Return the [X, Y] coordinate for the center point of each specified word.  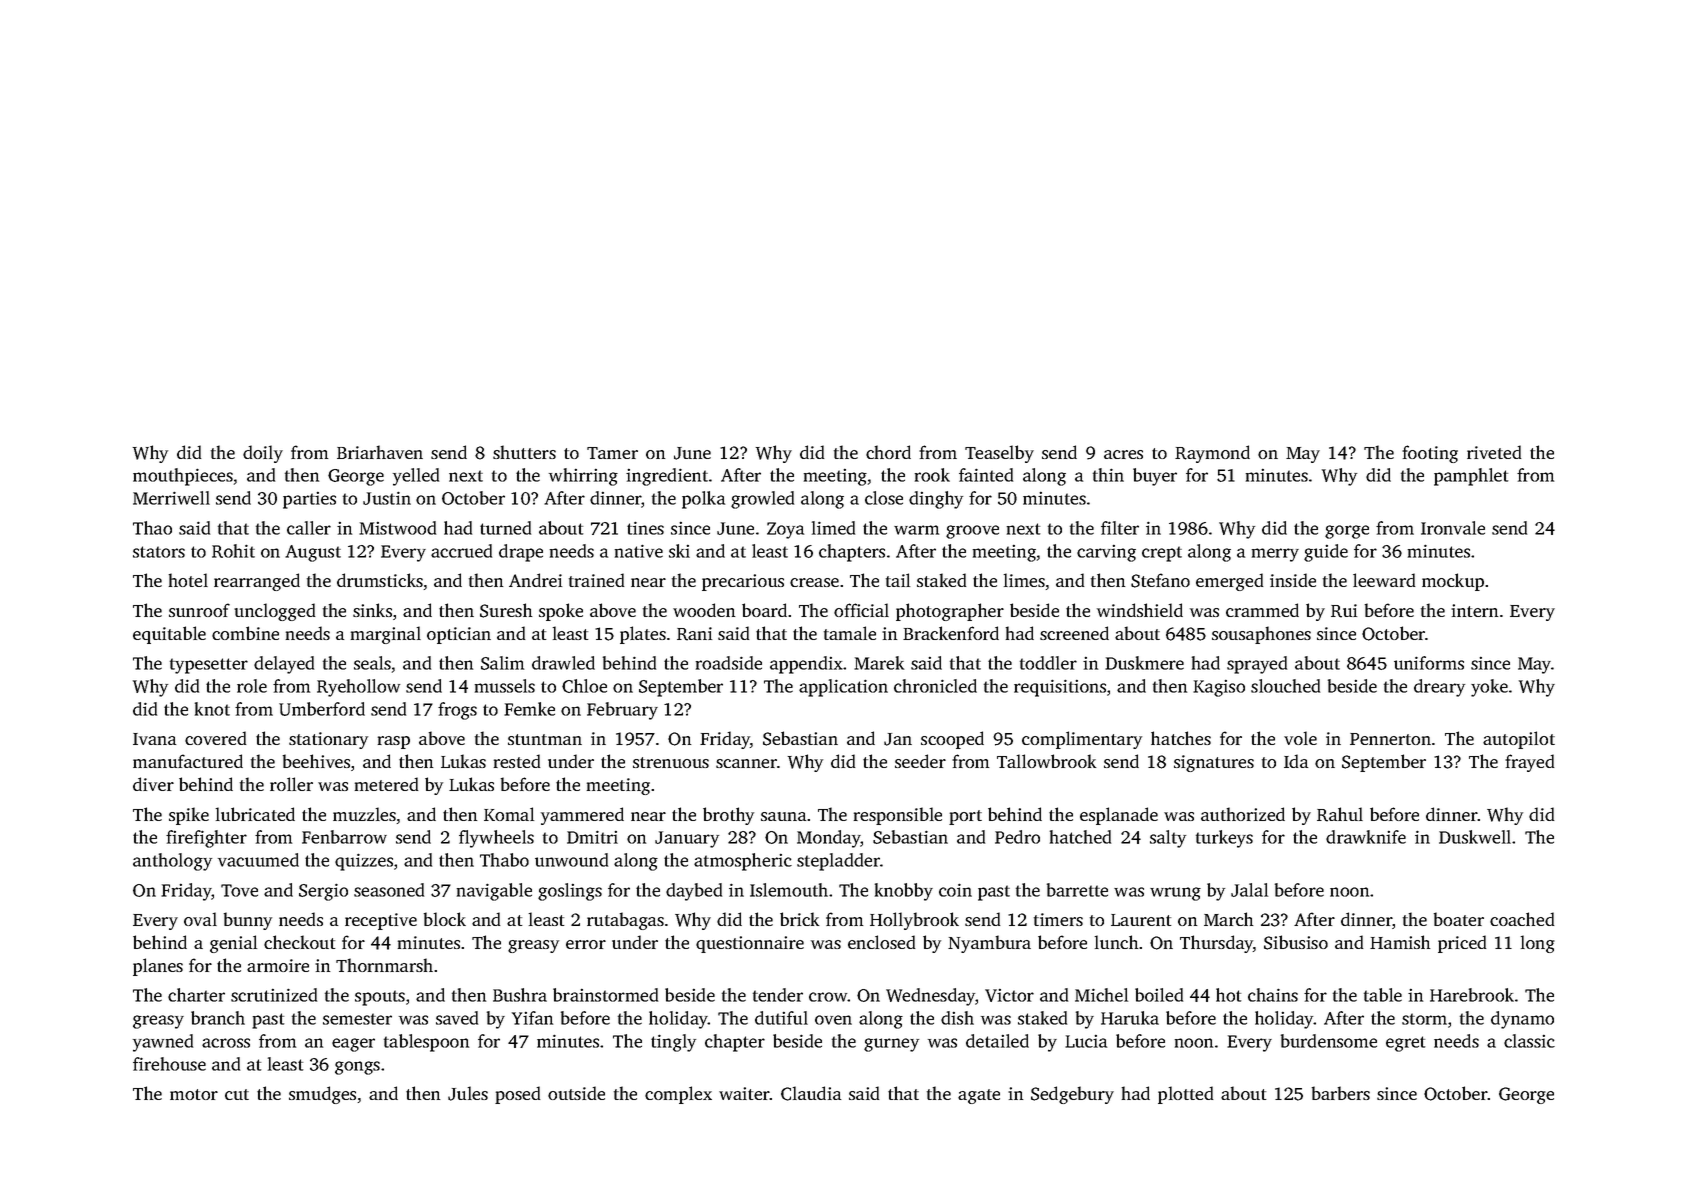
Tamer [612, 453]
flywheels [496, 839]
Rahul [1340, 814]
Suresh [506, 610]
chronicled [935, 686]
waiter [744, 1093]
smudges [322, 1095]
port [965, 817]
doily [263, 454]
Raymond [1212, 454]
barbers [1340, 1093]
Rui [1344, 611]
